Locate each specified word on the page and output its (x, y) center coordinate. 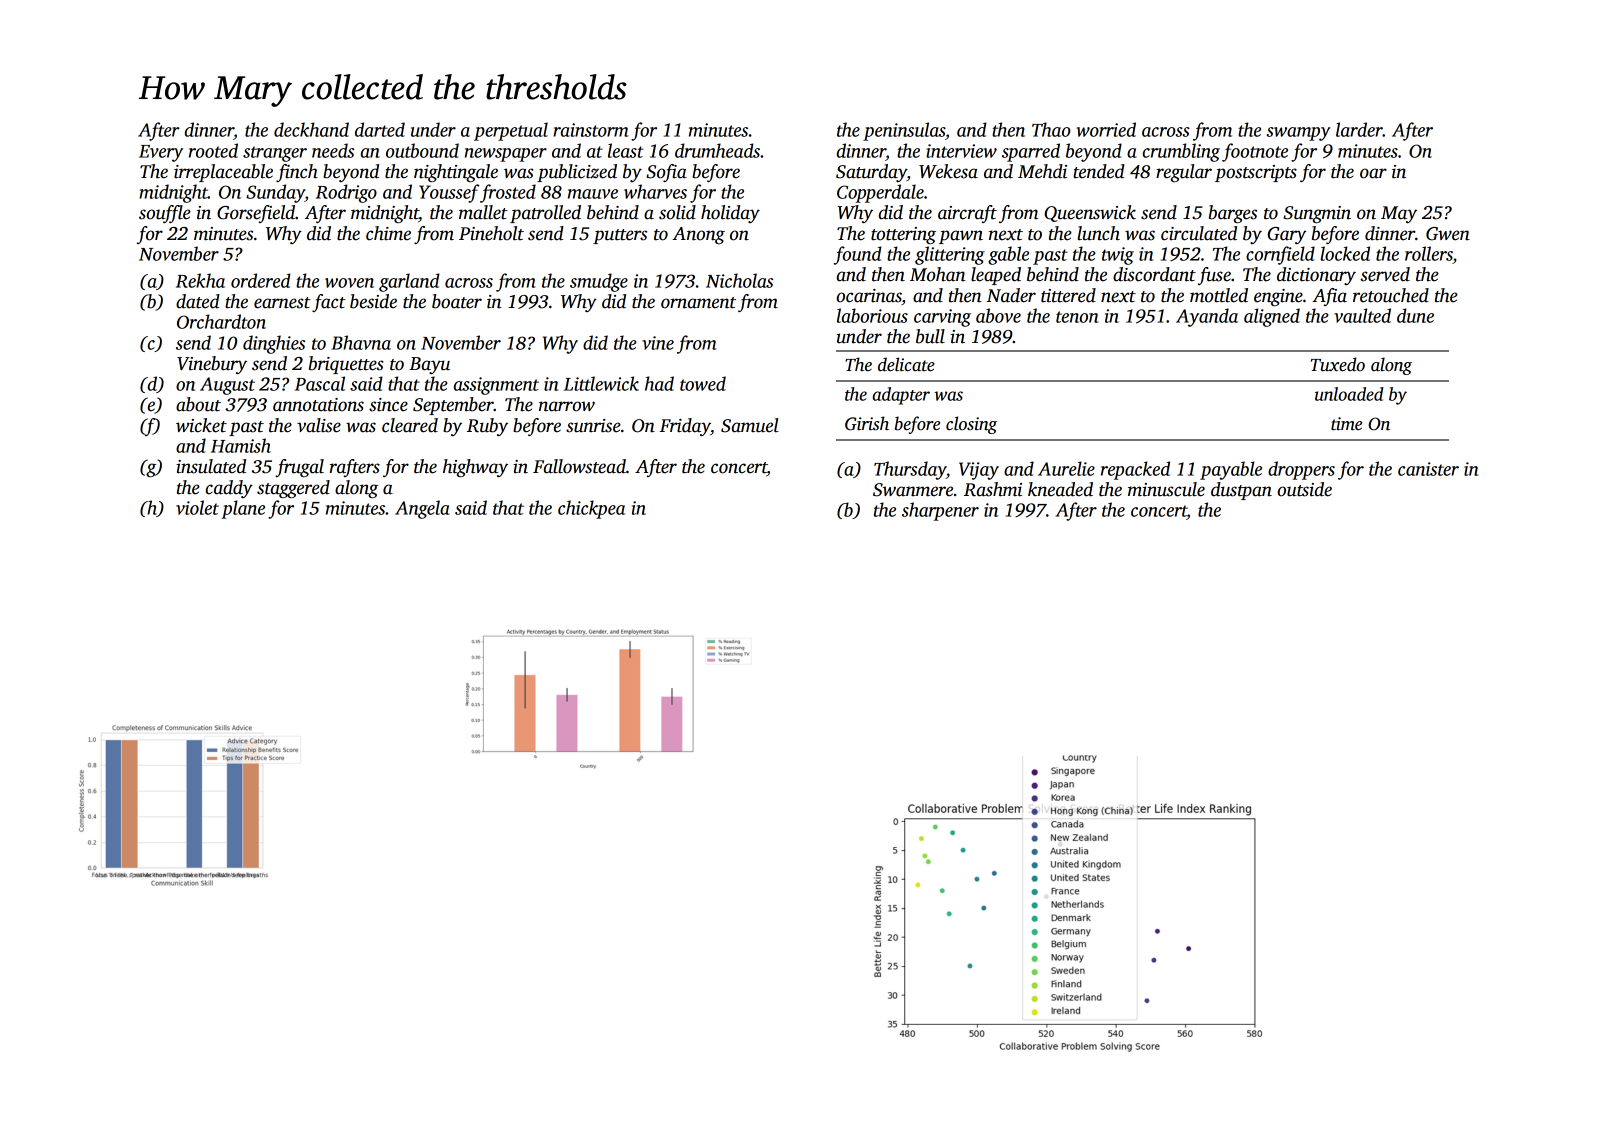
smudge (599, 282)
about (198, 404)
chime (388, 233)
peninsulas (904, 131)
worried (1106, 129)
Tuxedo (1338, 364)
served (1385, 274)
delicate (906, 364)
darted (380, 129)
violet (197, 507)
